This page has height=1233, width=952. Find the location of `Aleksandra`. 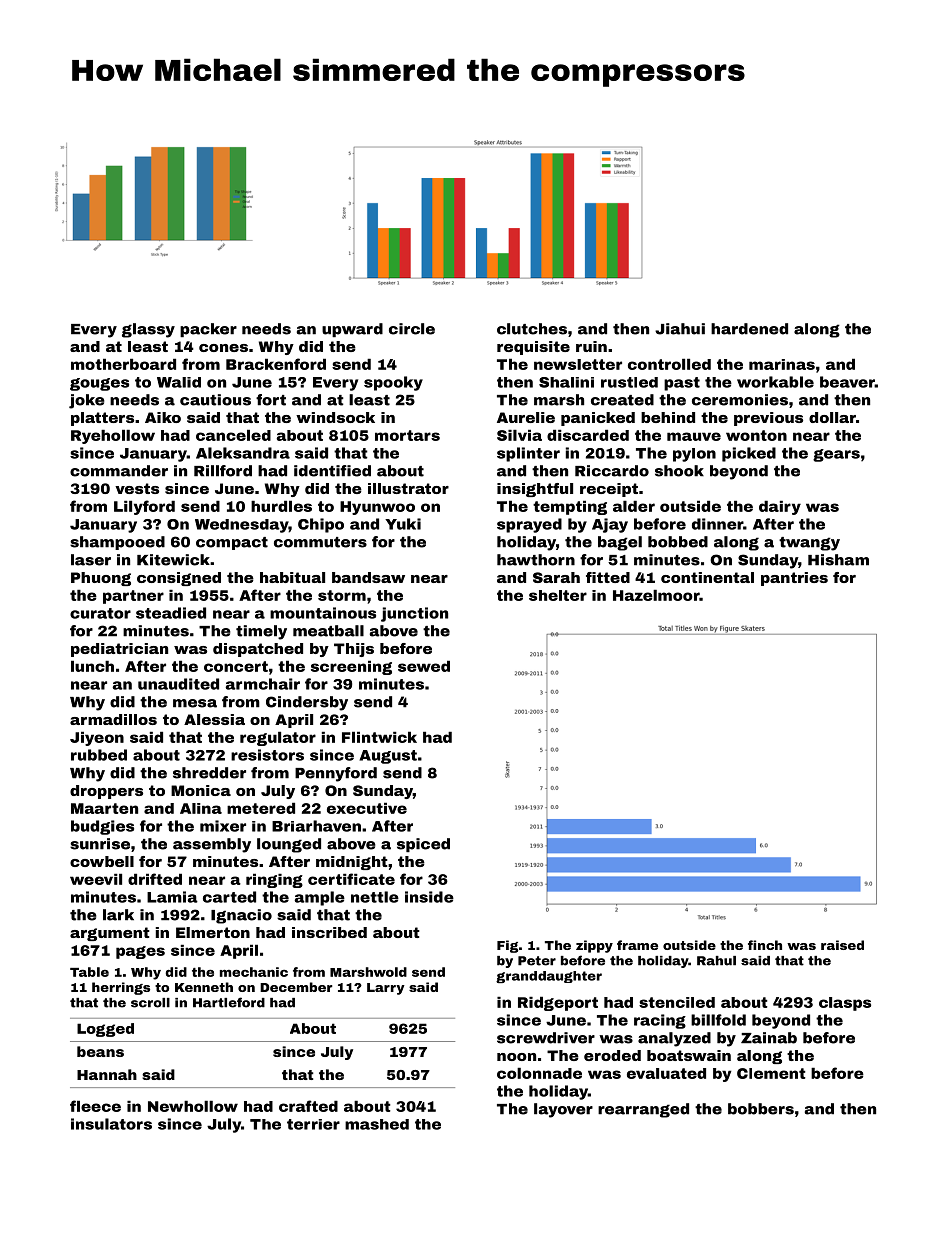

Aleksandra is located at coordinates (243, 453).
